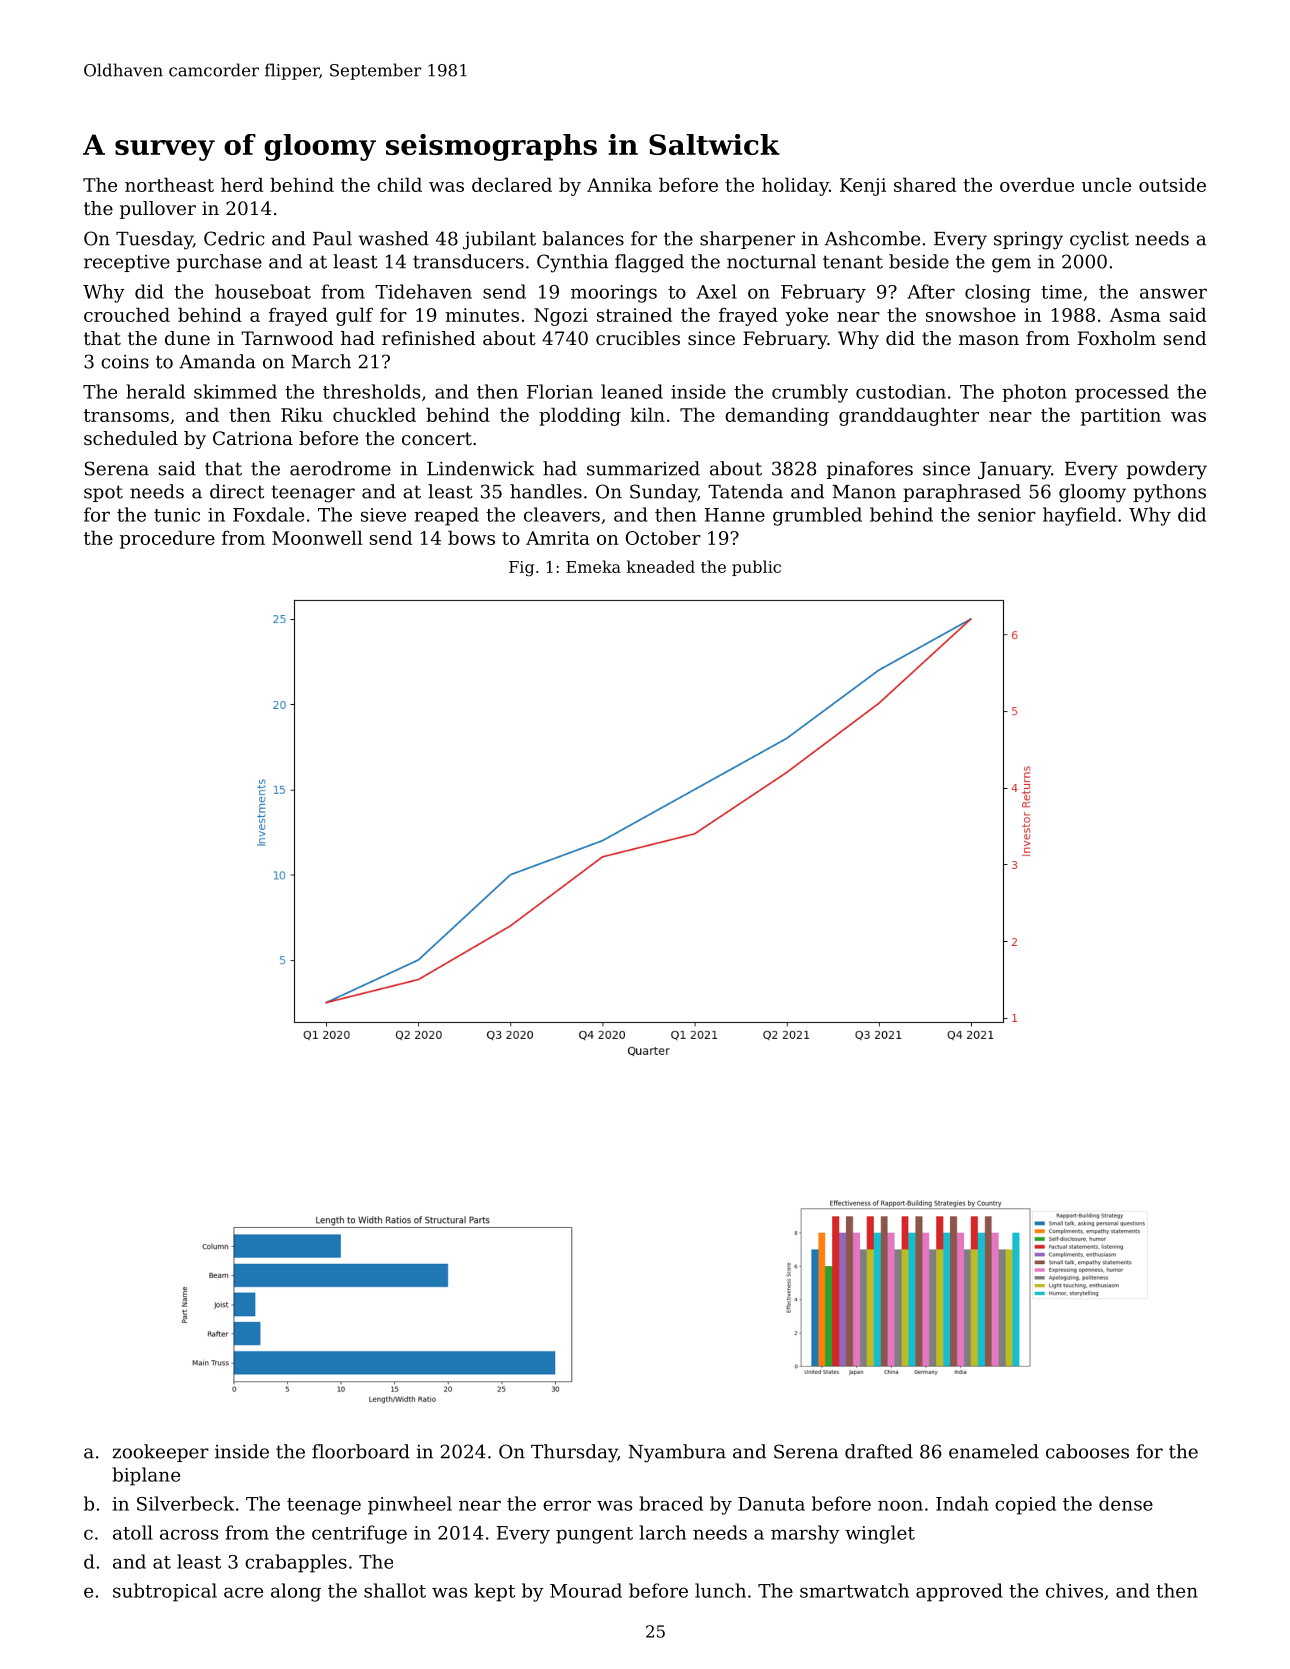 The image size is (1290, 1669). Describe the element at coordinates (167, 539) in the screenshot. I see `procedure` at that location.
